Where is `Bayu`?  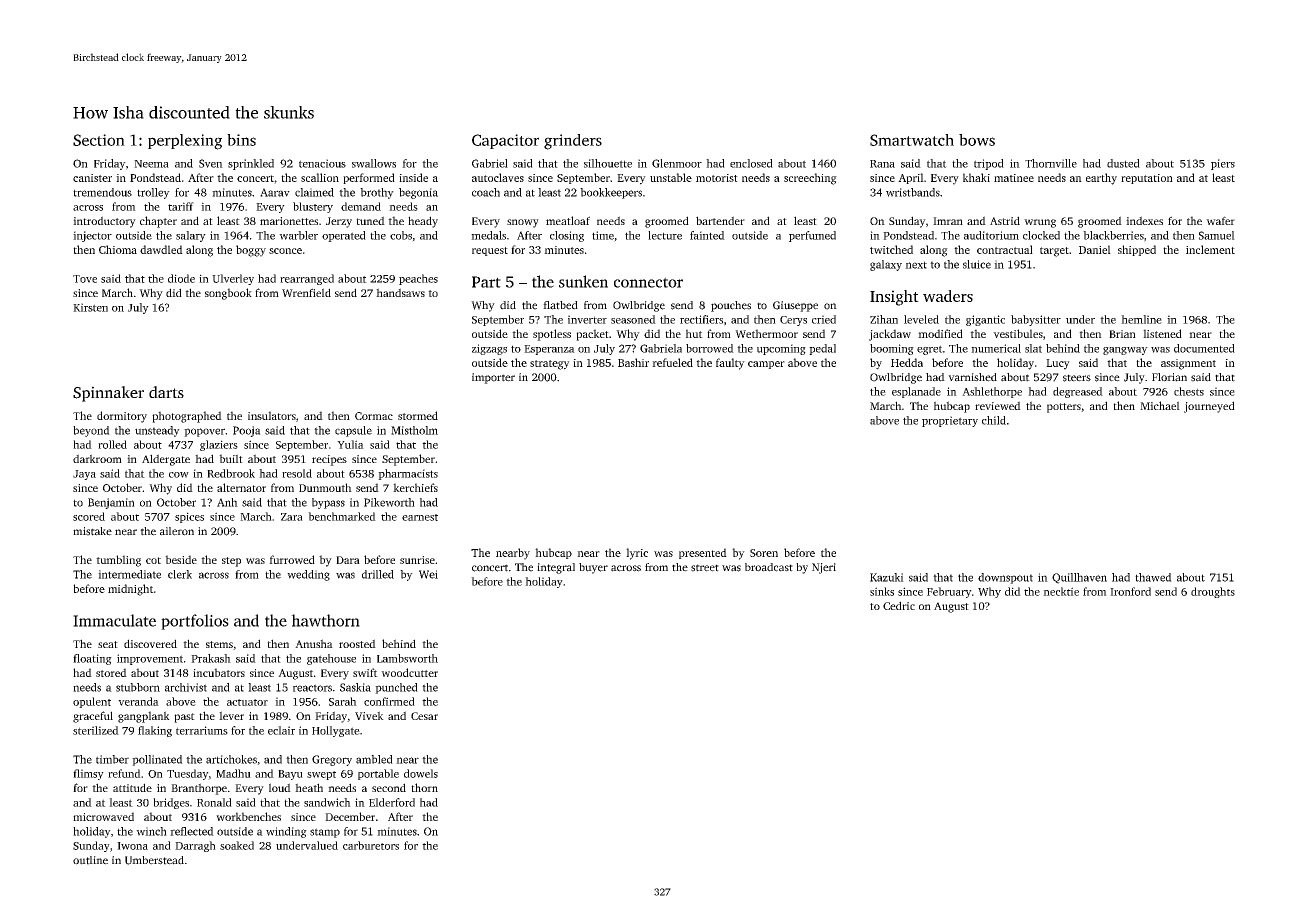 Bayu is located at coordinates (290, 775).
